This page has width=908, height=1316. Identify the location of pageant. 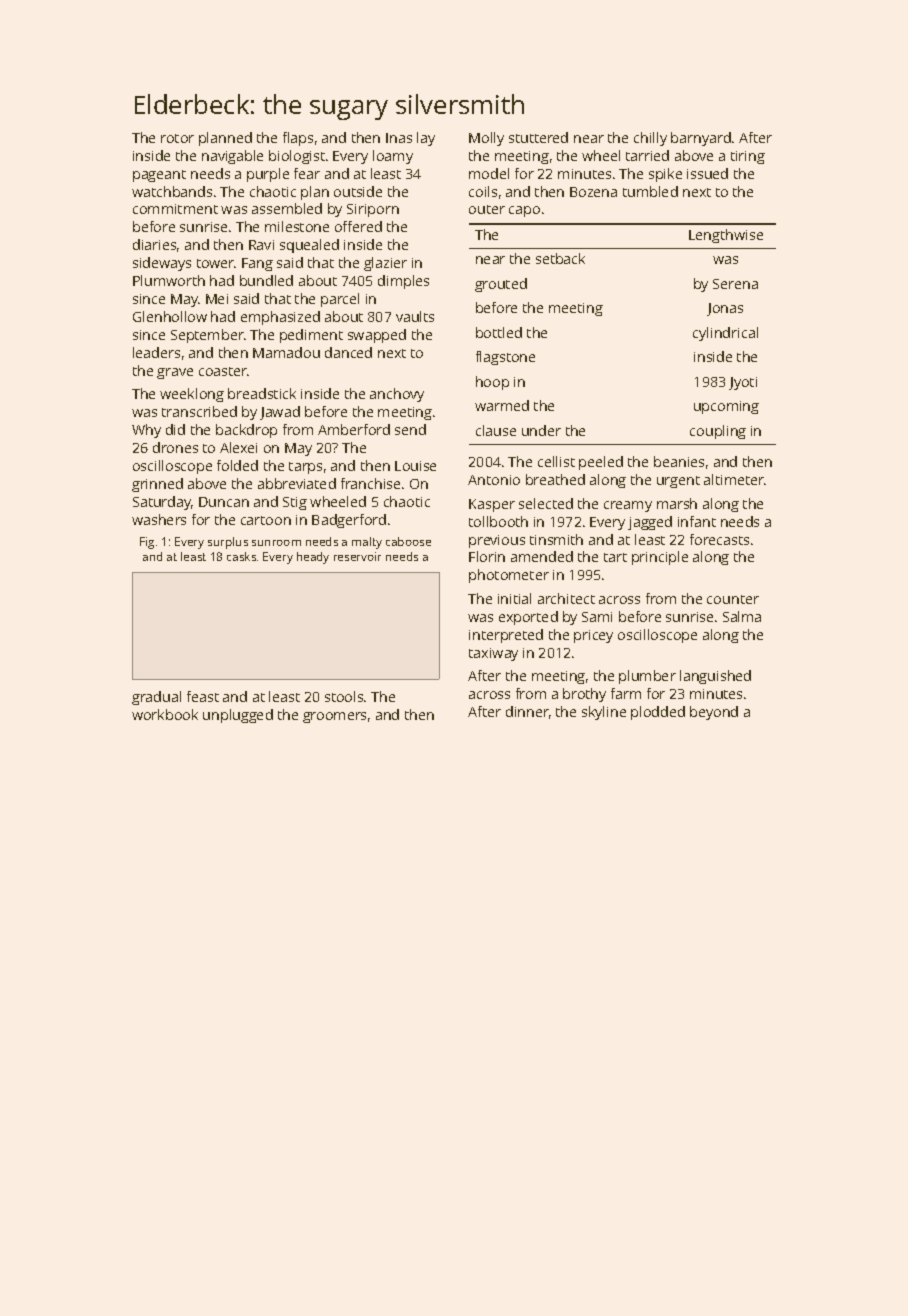
(159, 176).
